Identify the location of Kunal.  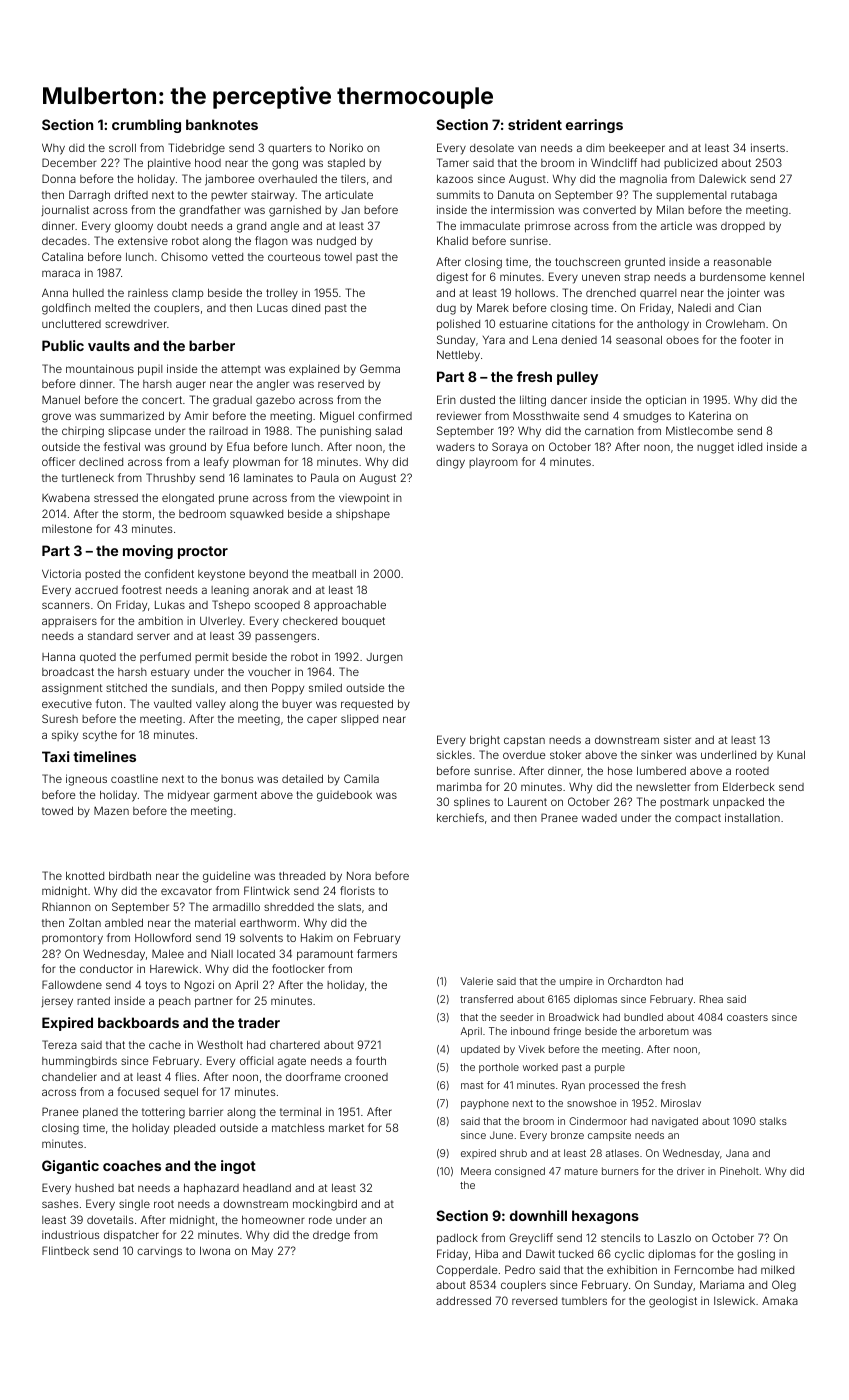
(791, 754).
